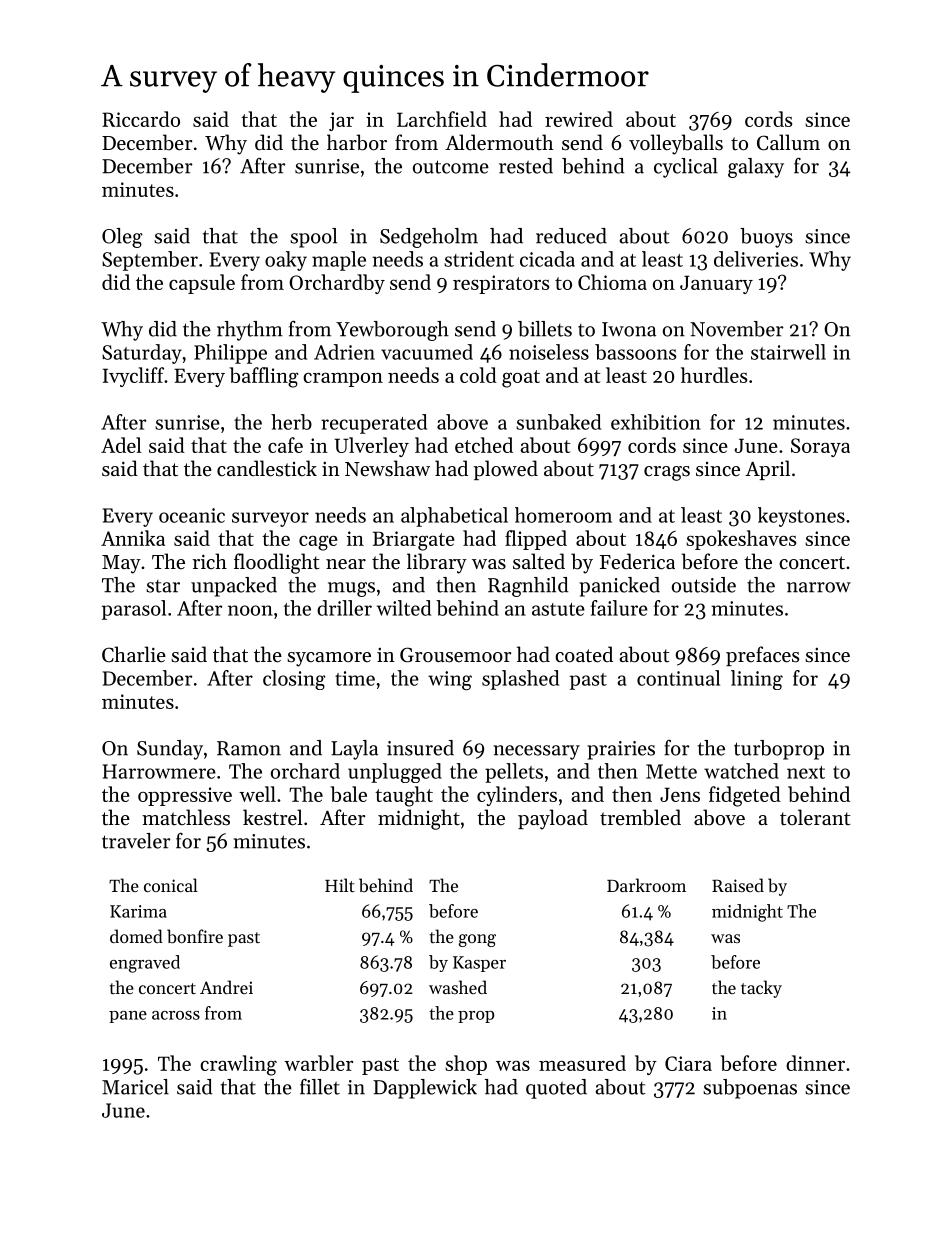  I want to click on strident, so click(479, 259).
